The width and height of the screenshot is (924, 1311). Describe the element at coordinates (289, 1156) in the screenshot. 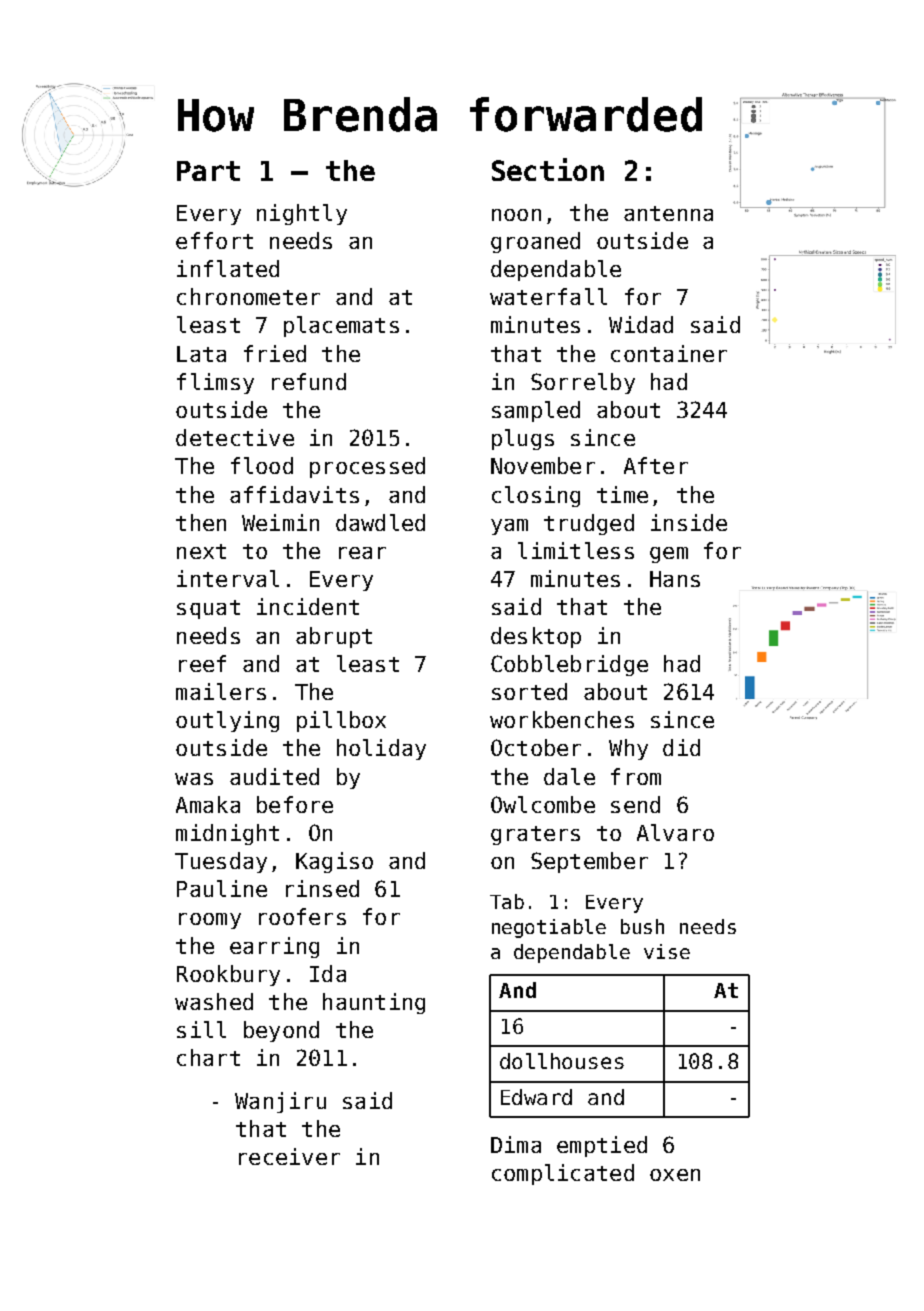

I see `receiver` at that location.
